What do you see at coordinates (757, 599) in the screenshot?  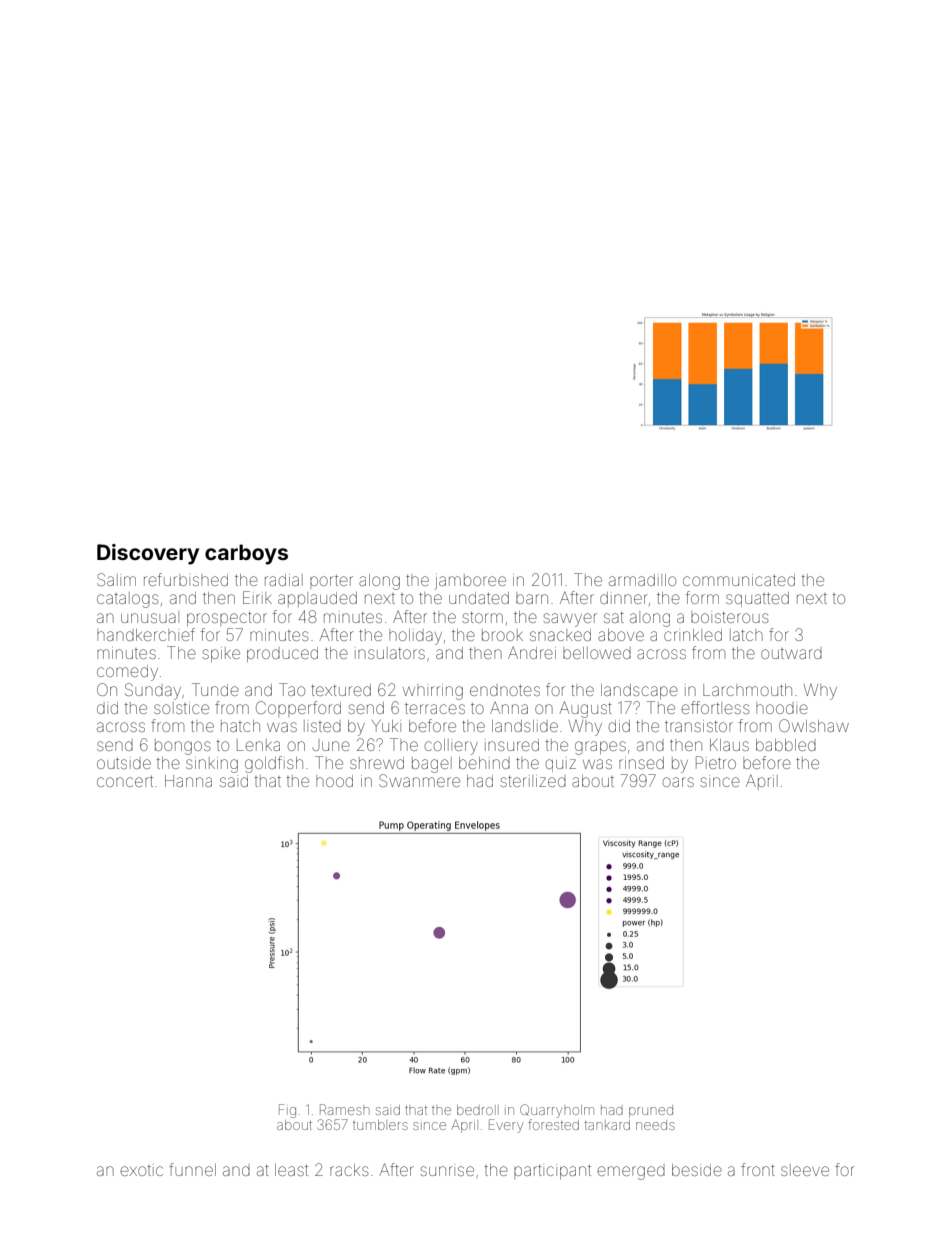 I see `squatted` at bounding box center [757, 599].
